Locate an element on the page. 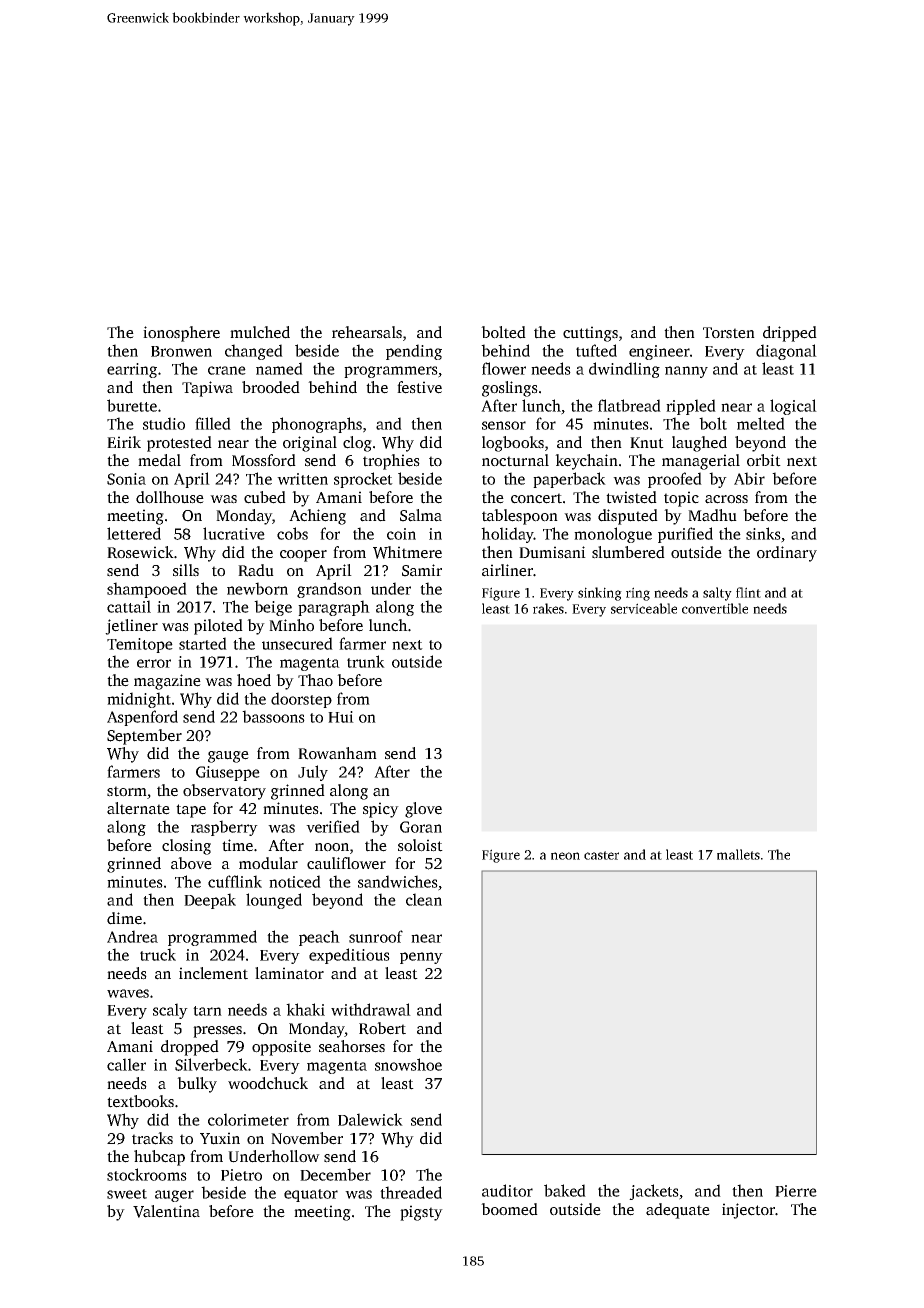 This image has width=924, height=1308. Valentina is located at coordinates (166, 1211).
